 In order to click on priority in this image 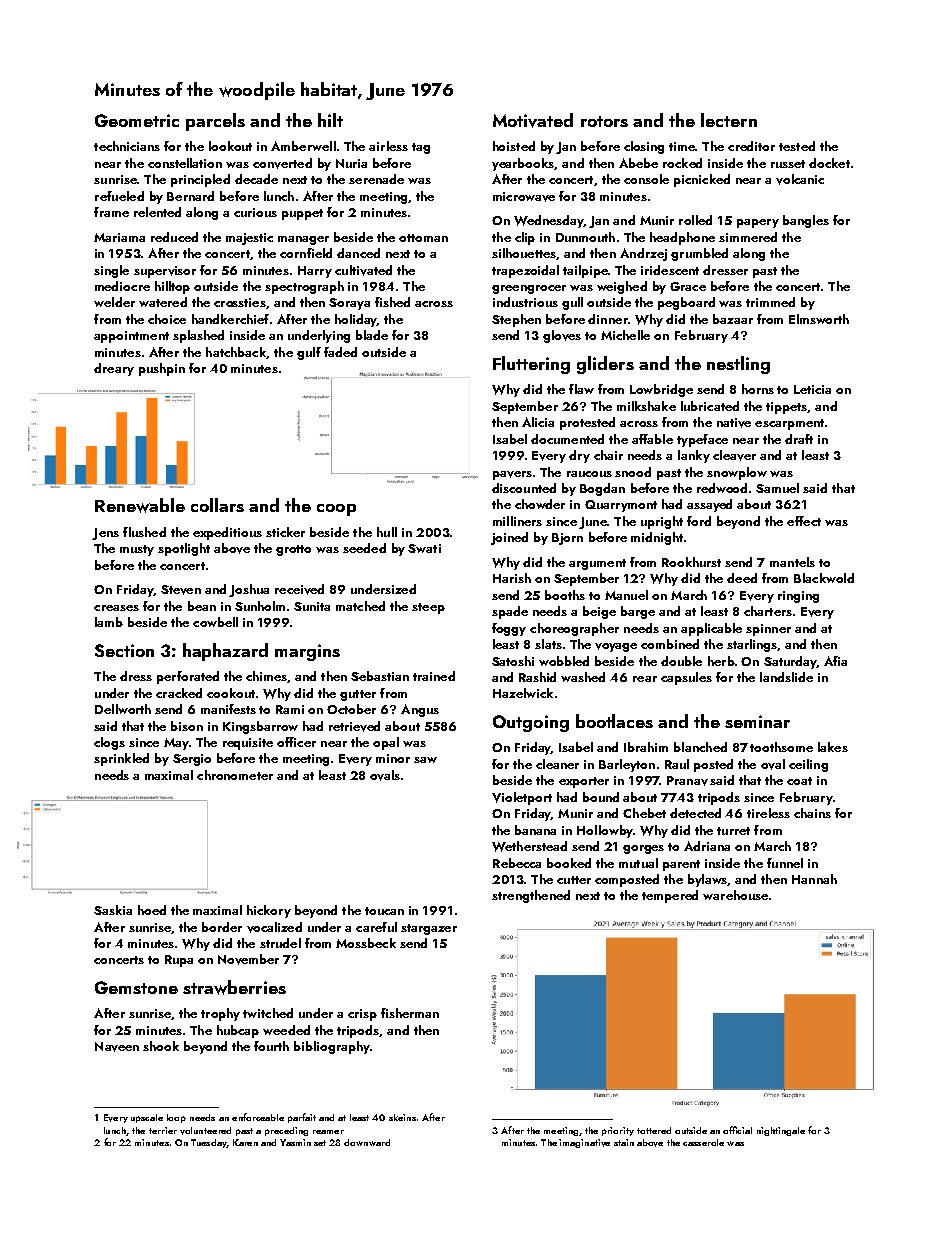, I will do `click(618, 1131)`.
